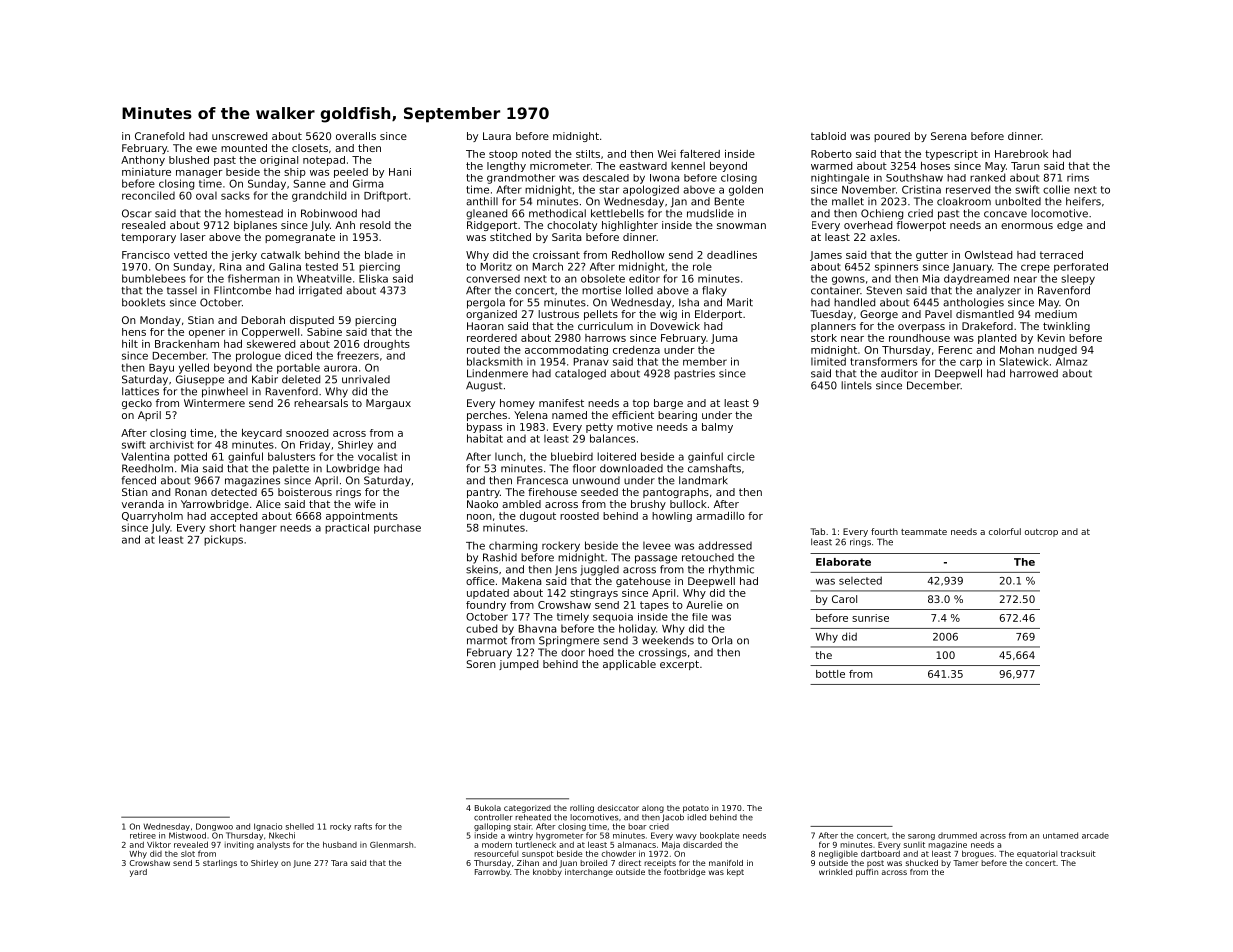 This image has width=1233, height=952. Describe the element at coordinates (558, 314) in the image. I see `lustrous` at that location.
